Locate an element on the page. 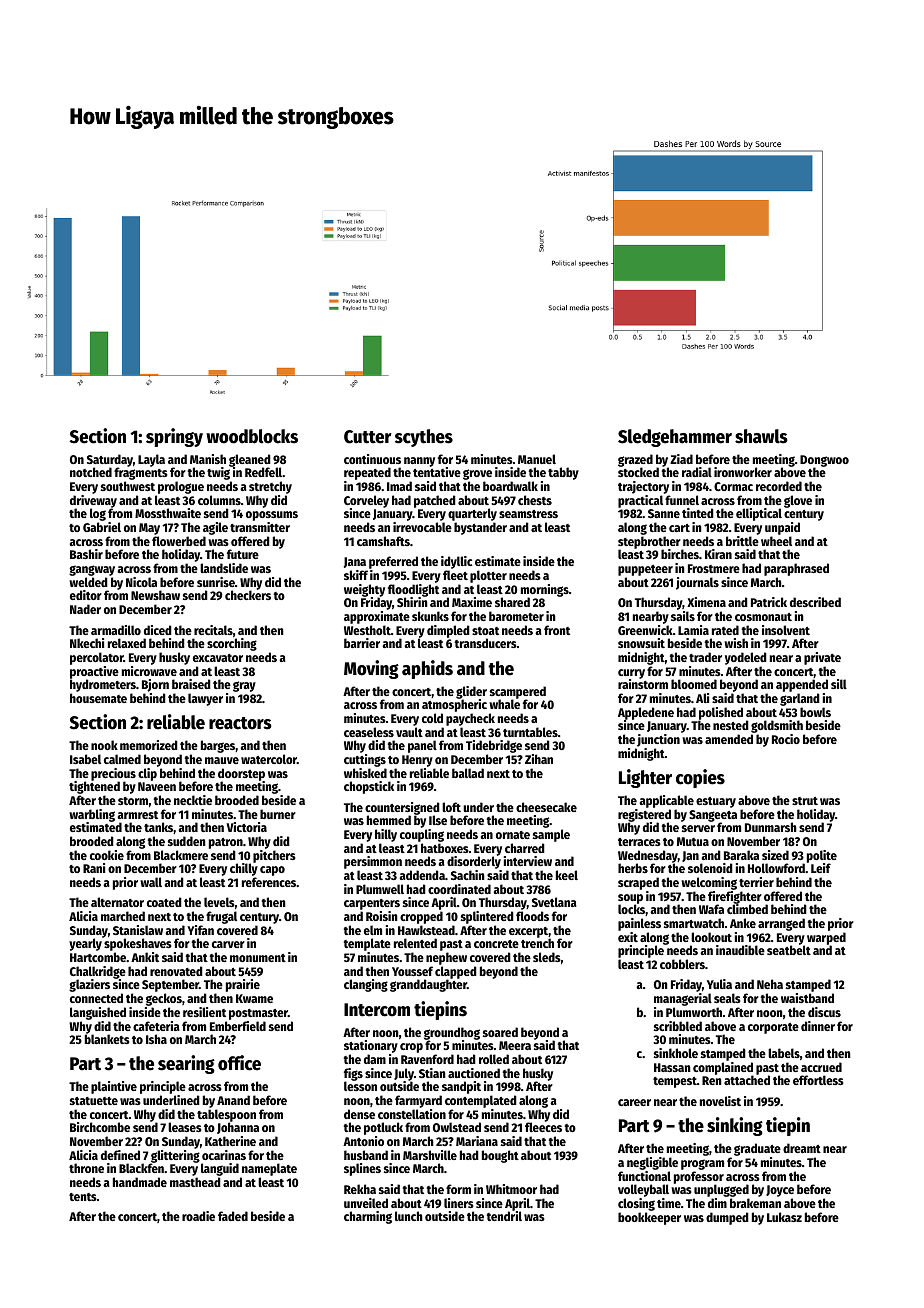 The image size is (924, 1308). nook is located at coordinates (104, 745).
